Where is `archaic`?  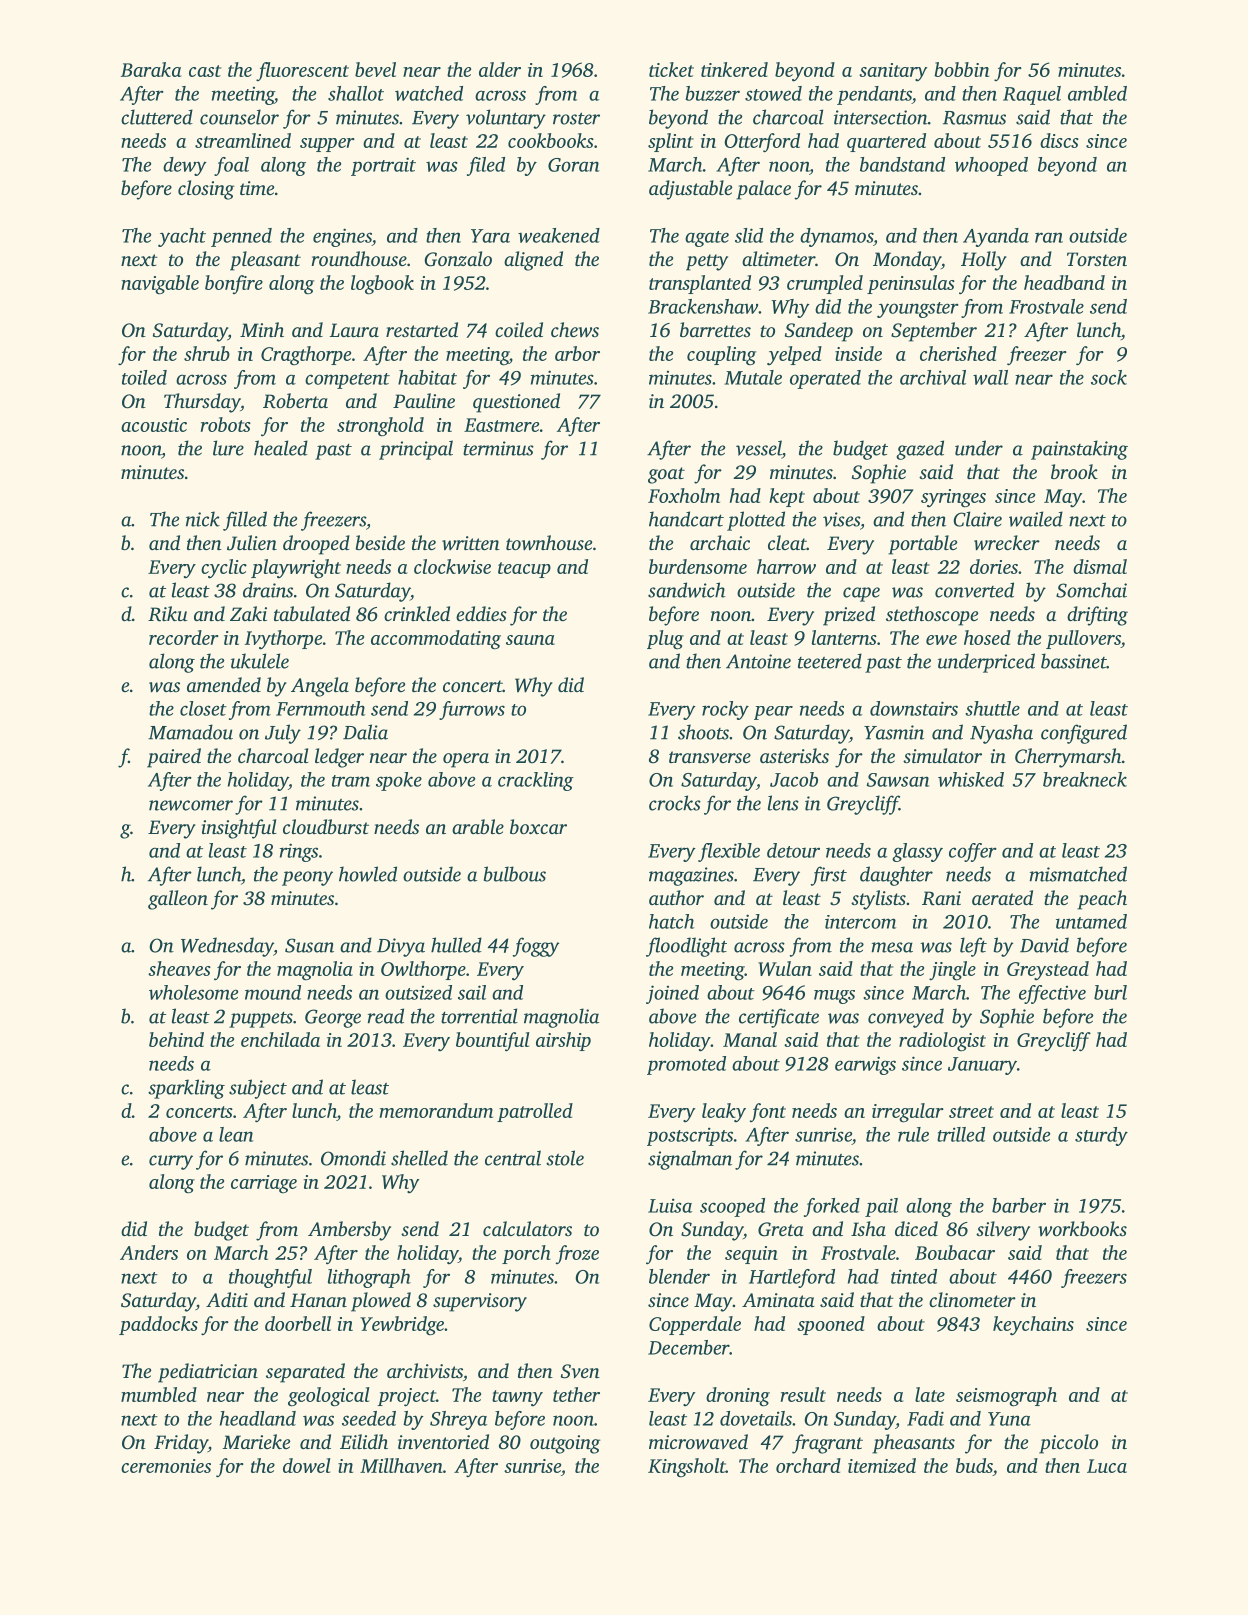 archaic is located at coordinates (720, 542).
